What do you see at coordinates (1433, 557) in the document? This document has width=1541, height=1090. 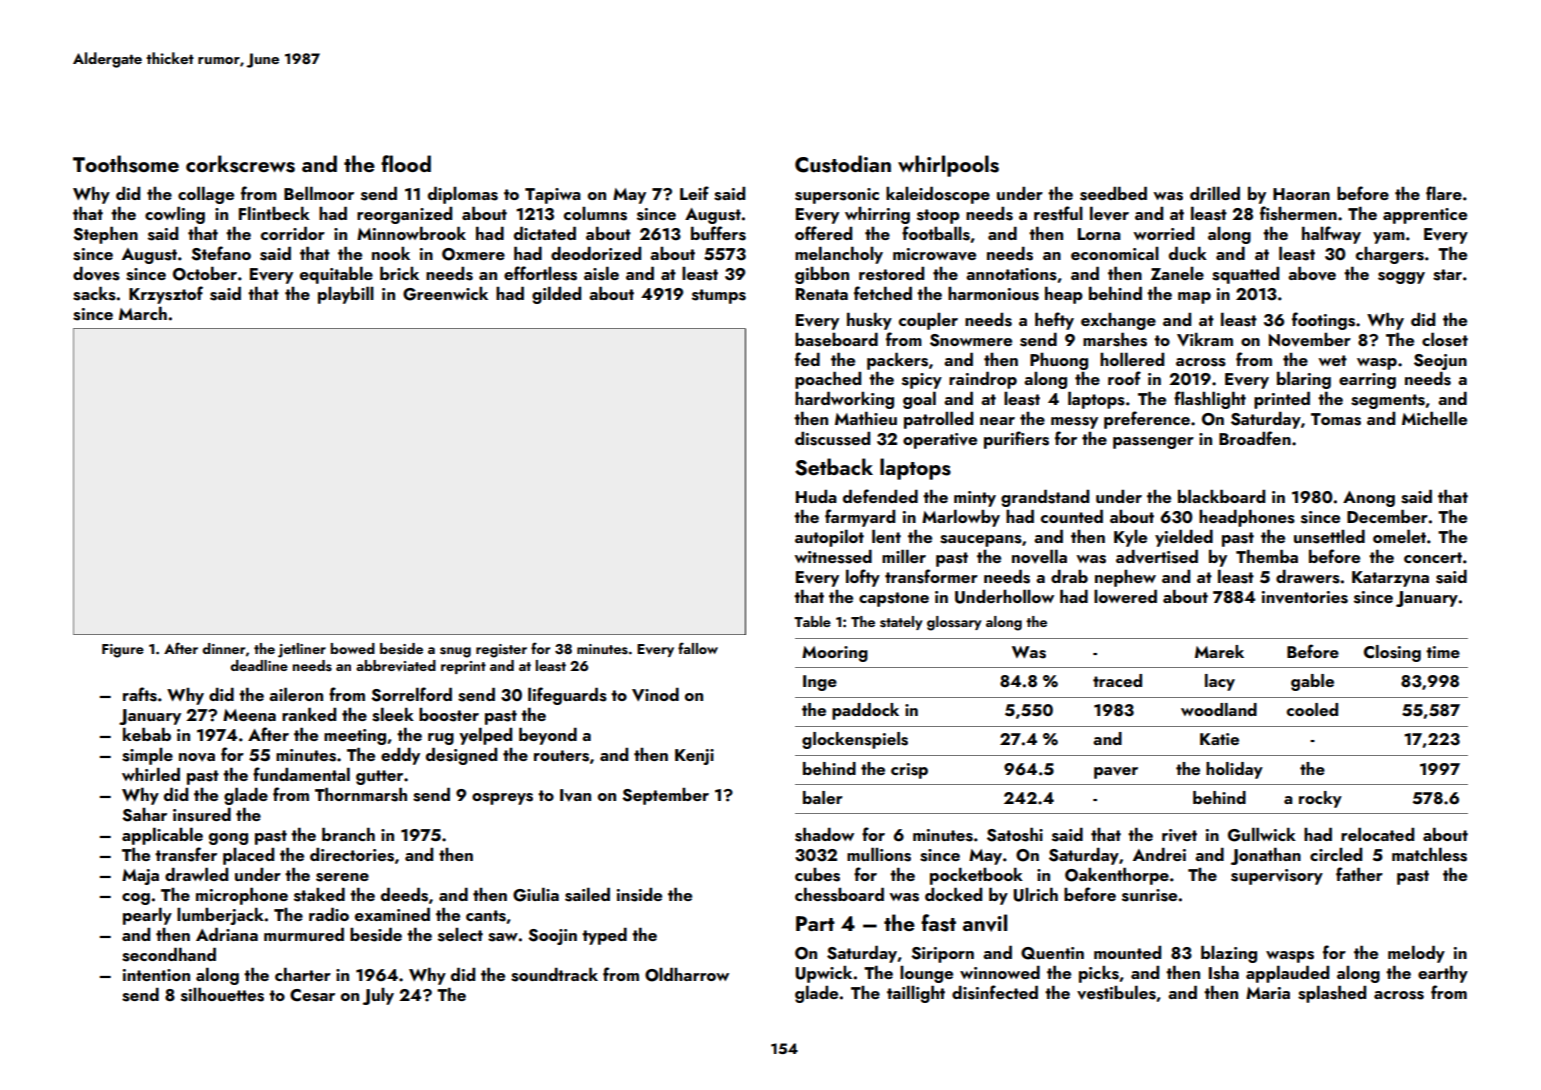 I see `concert` at bounding box center [1433, 557].
